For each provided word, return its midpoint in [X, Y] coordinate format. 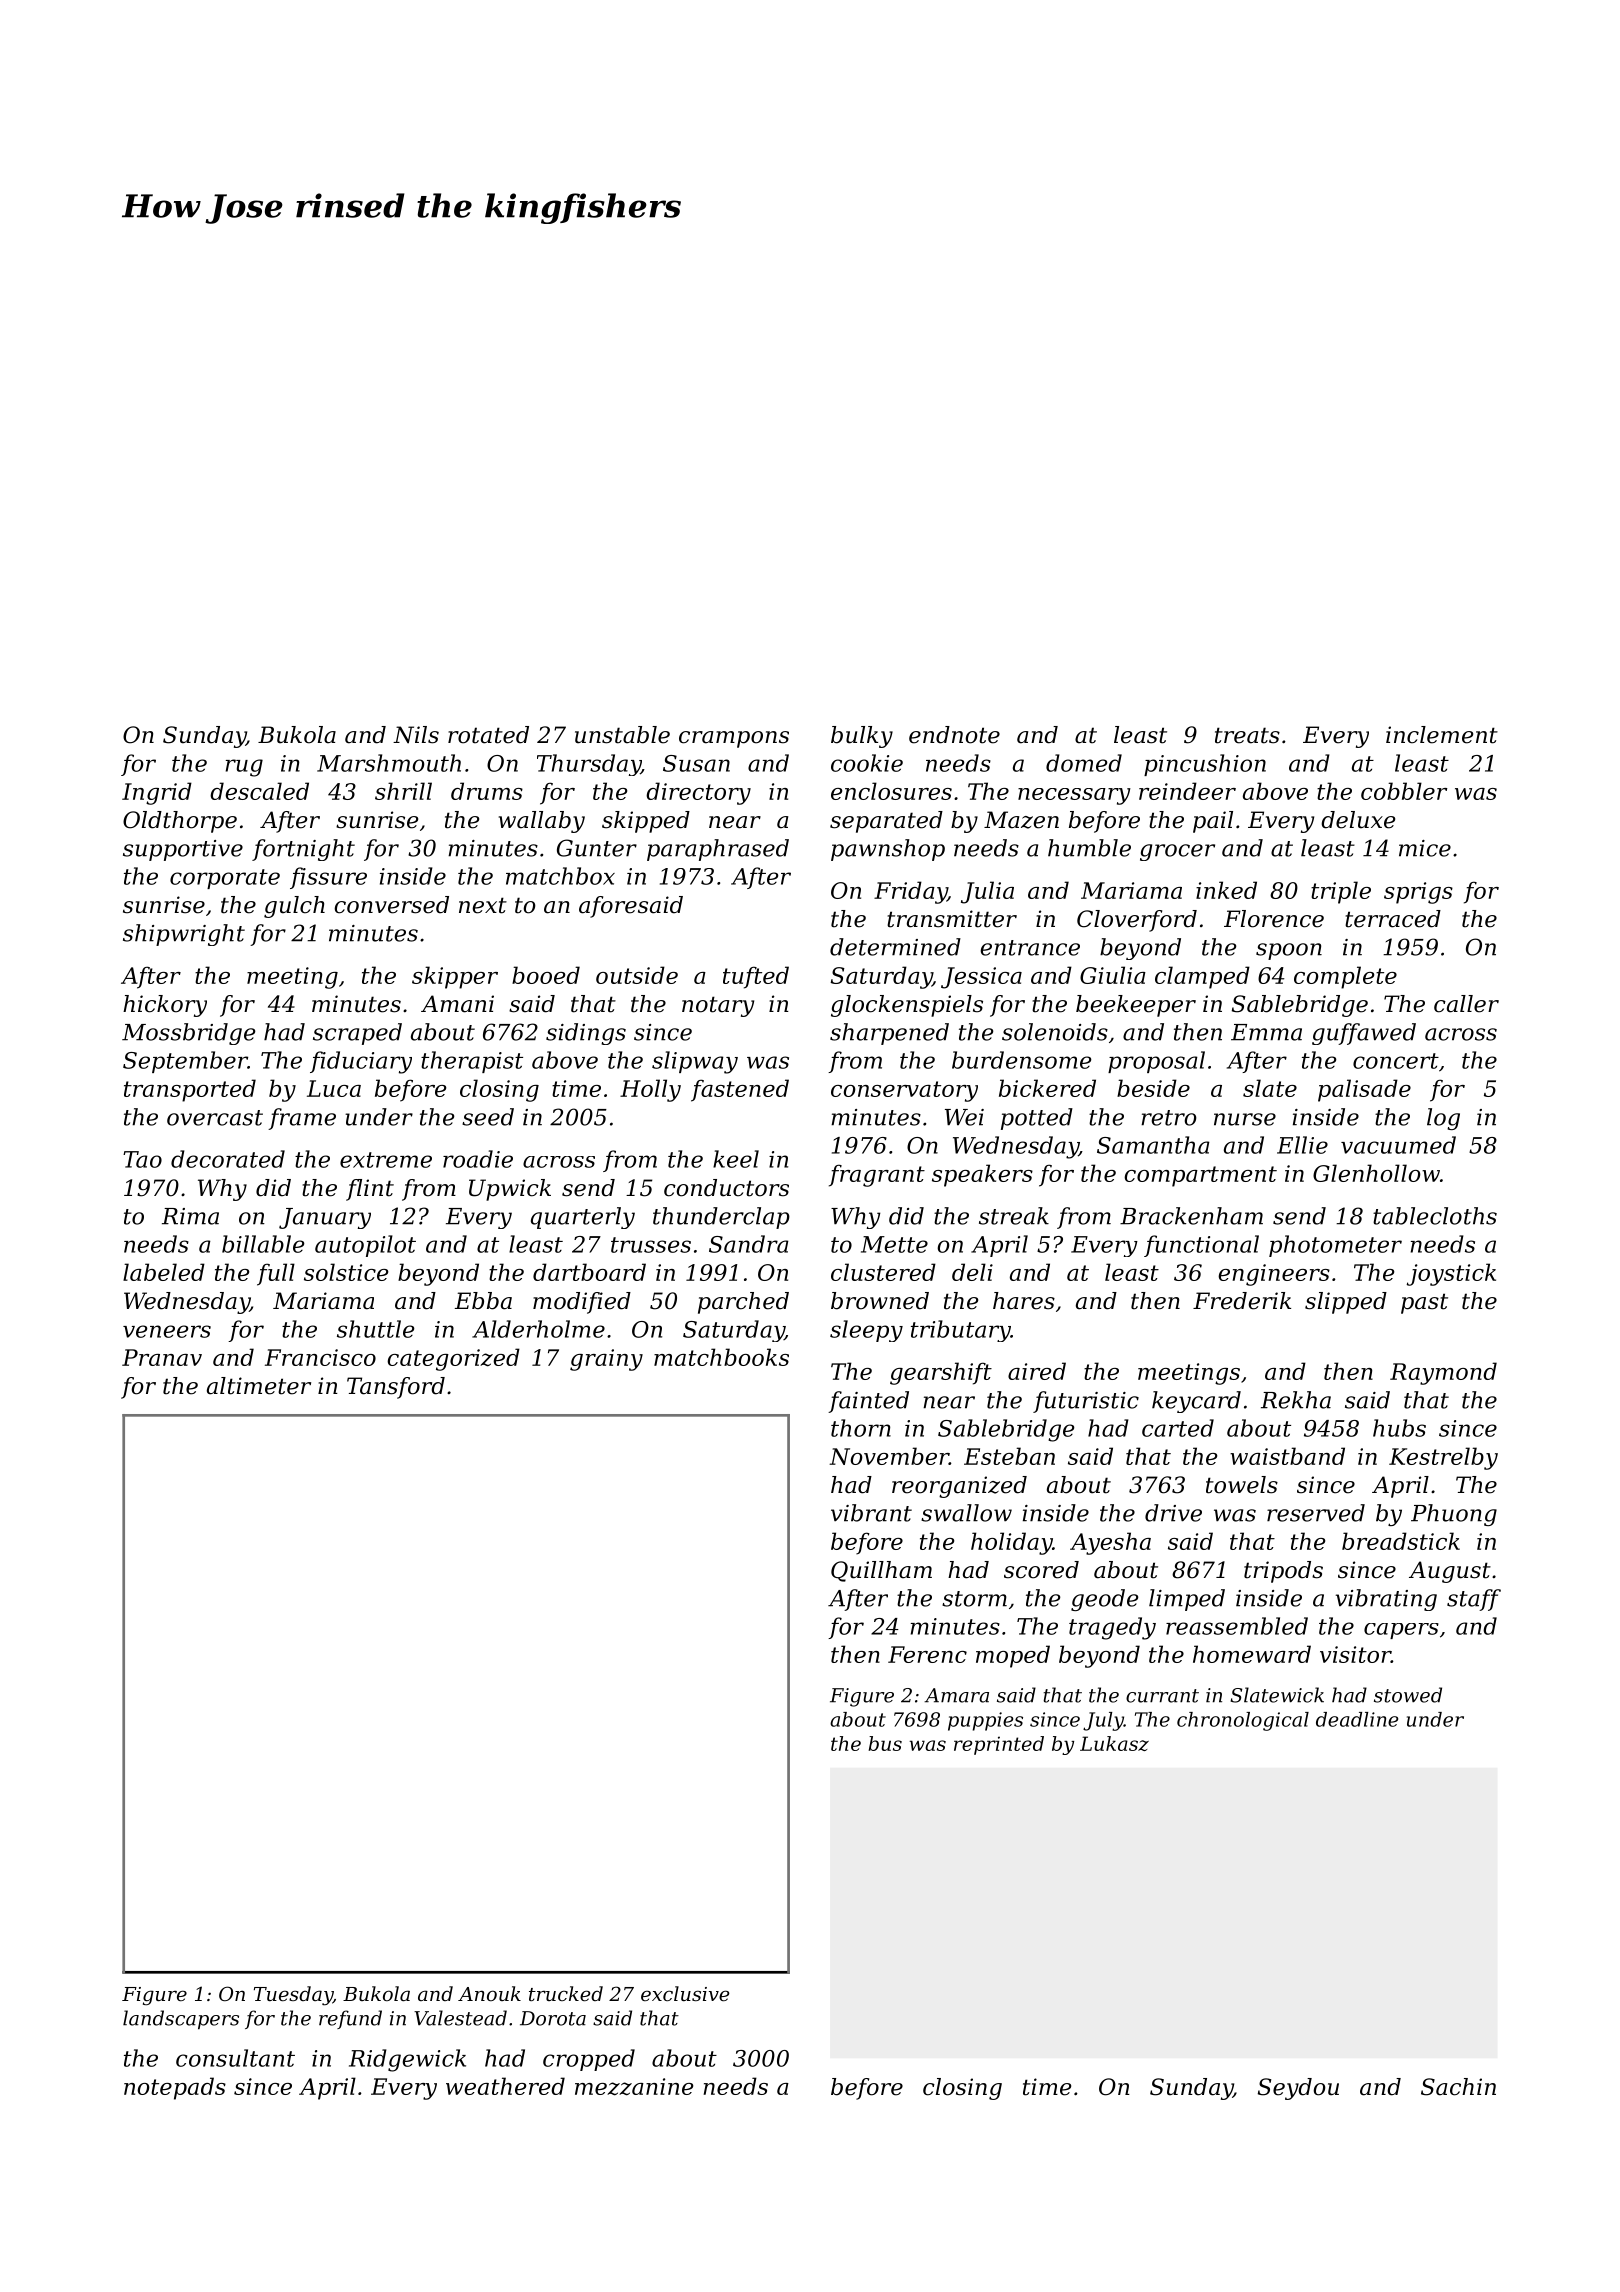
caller [1466, 1004]
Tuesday [293, 1996]
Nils [416, 735]
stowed [1408, 1695]
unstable [622, 735]
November [889, 1456]
